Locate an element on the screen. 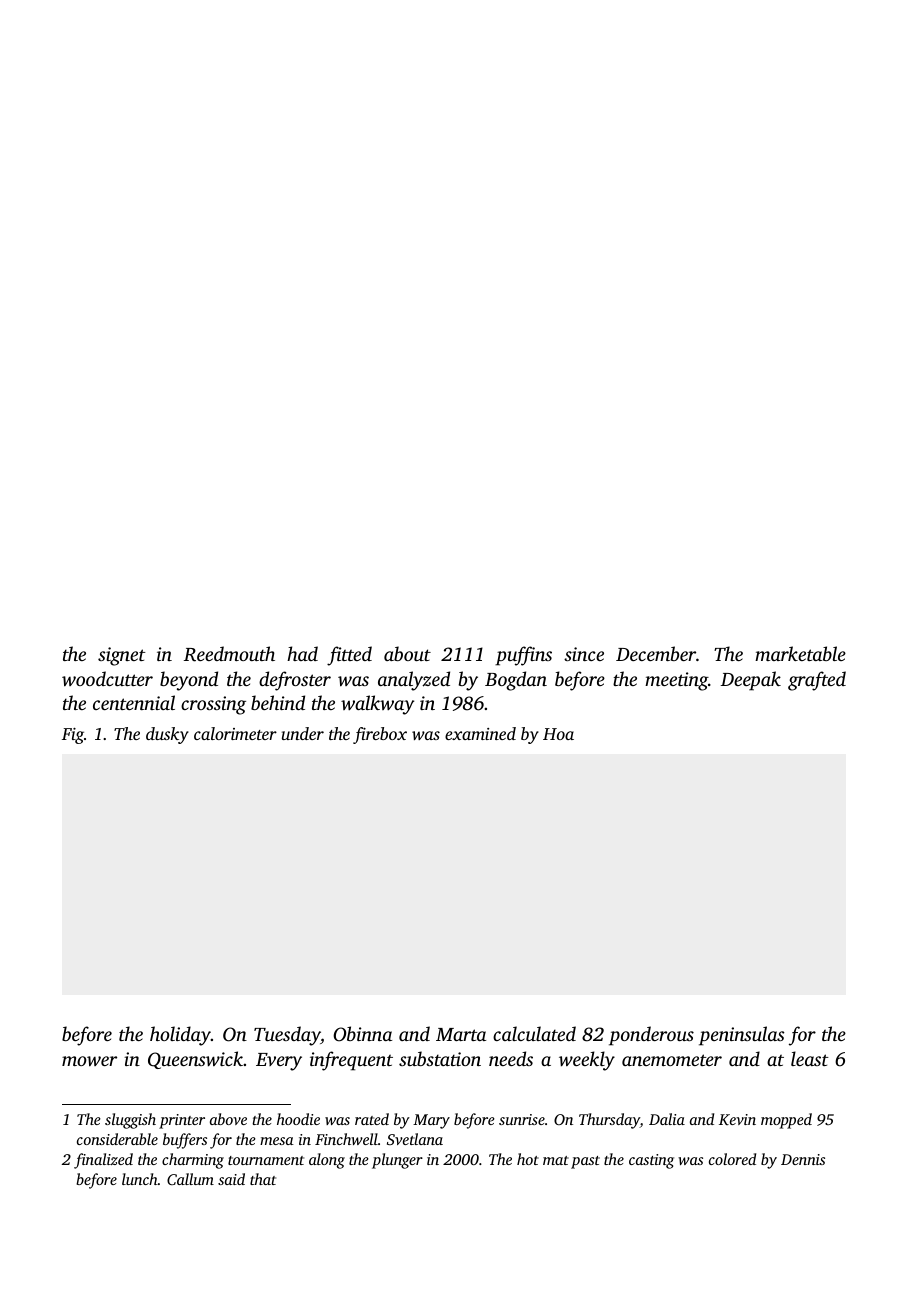  Obinna is located at coordinates (362, 1034).
